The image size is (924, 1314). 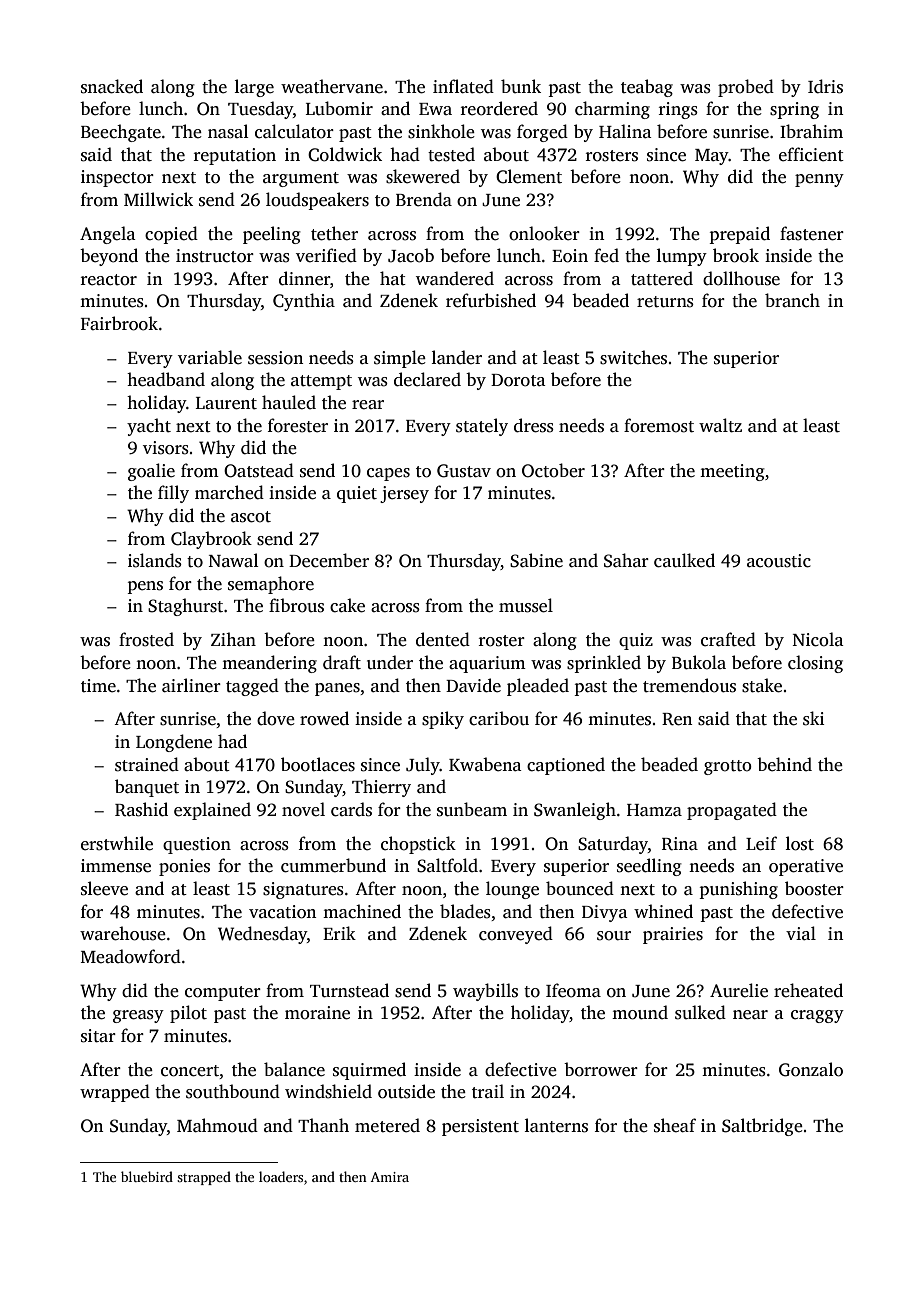 I want to click on Dorota, so click(x=518, y=380).
